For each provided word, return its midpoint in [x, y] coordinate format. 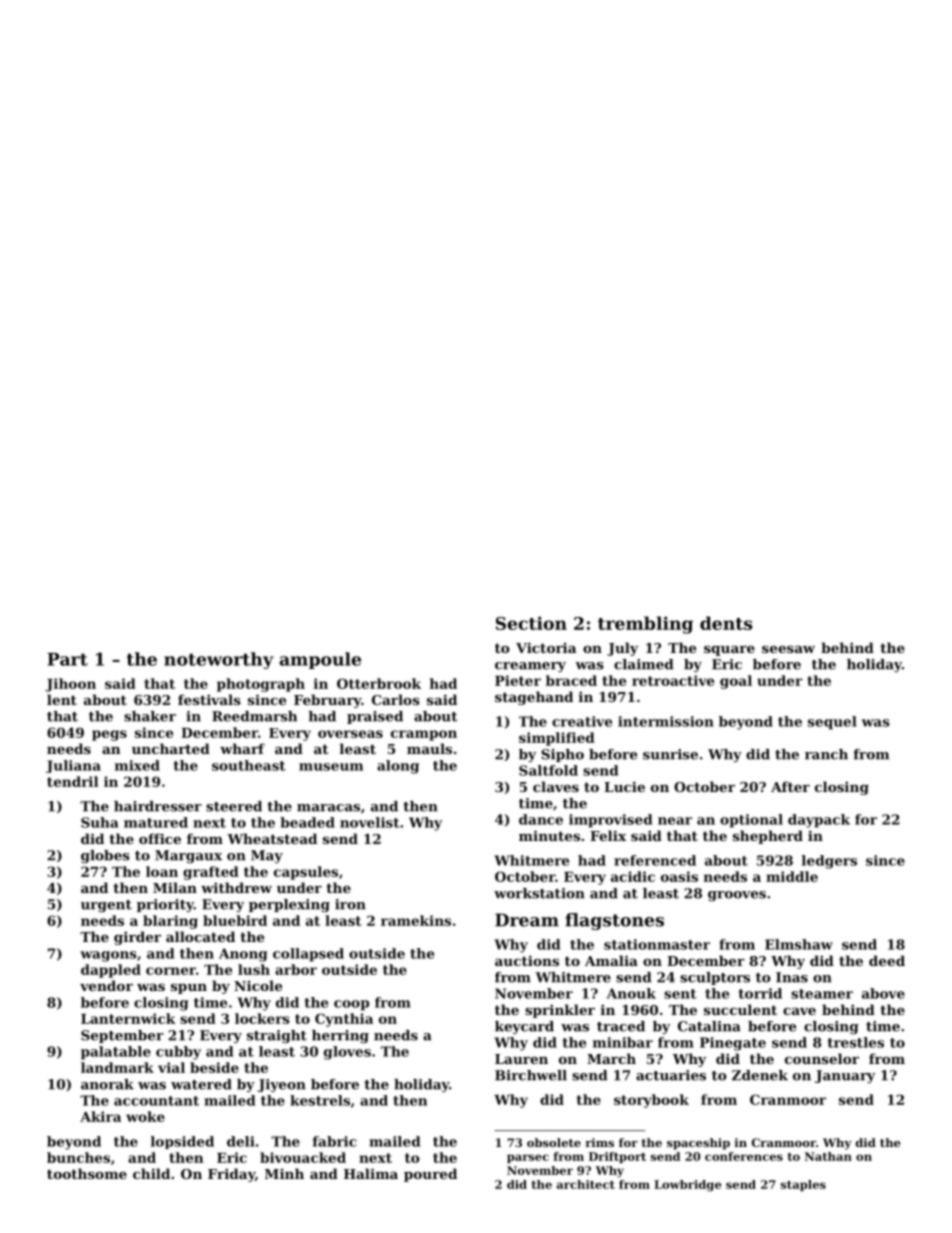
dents [726, 623]
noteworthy [218, 660]
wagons [108, 956]
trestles [856, 1042]
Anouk [631, 993]
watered [201, 1084]
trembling [645, 625]
